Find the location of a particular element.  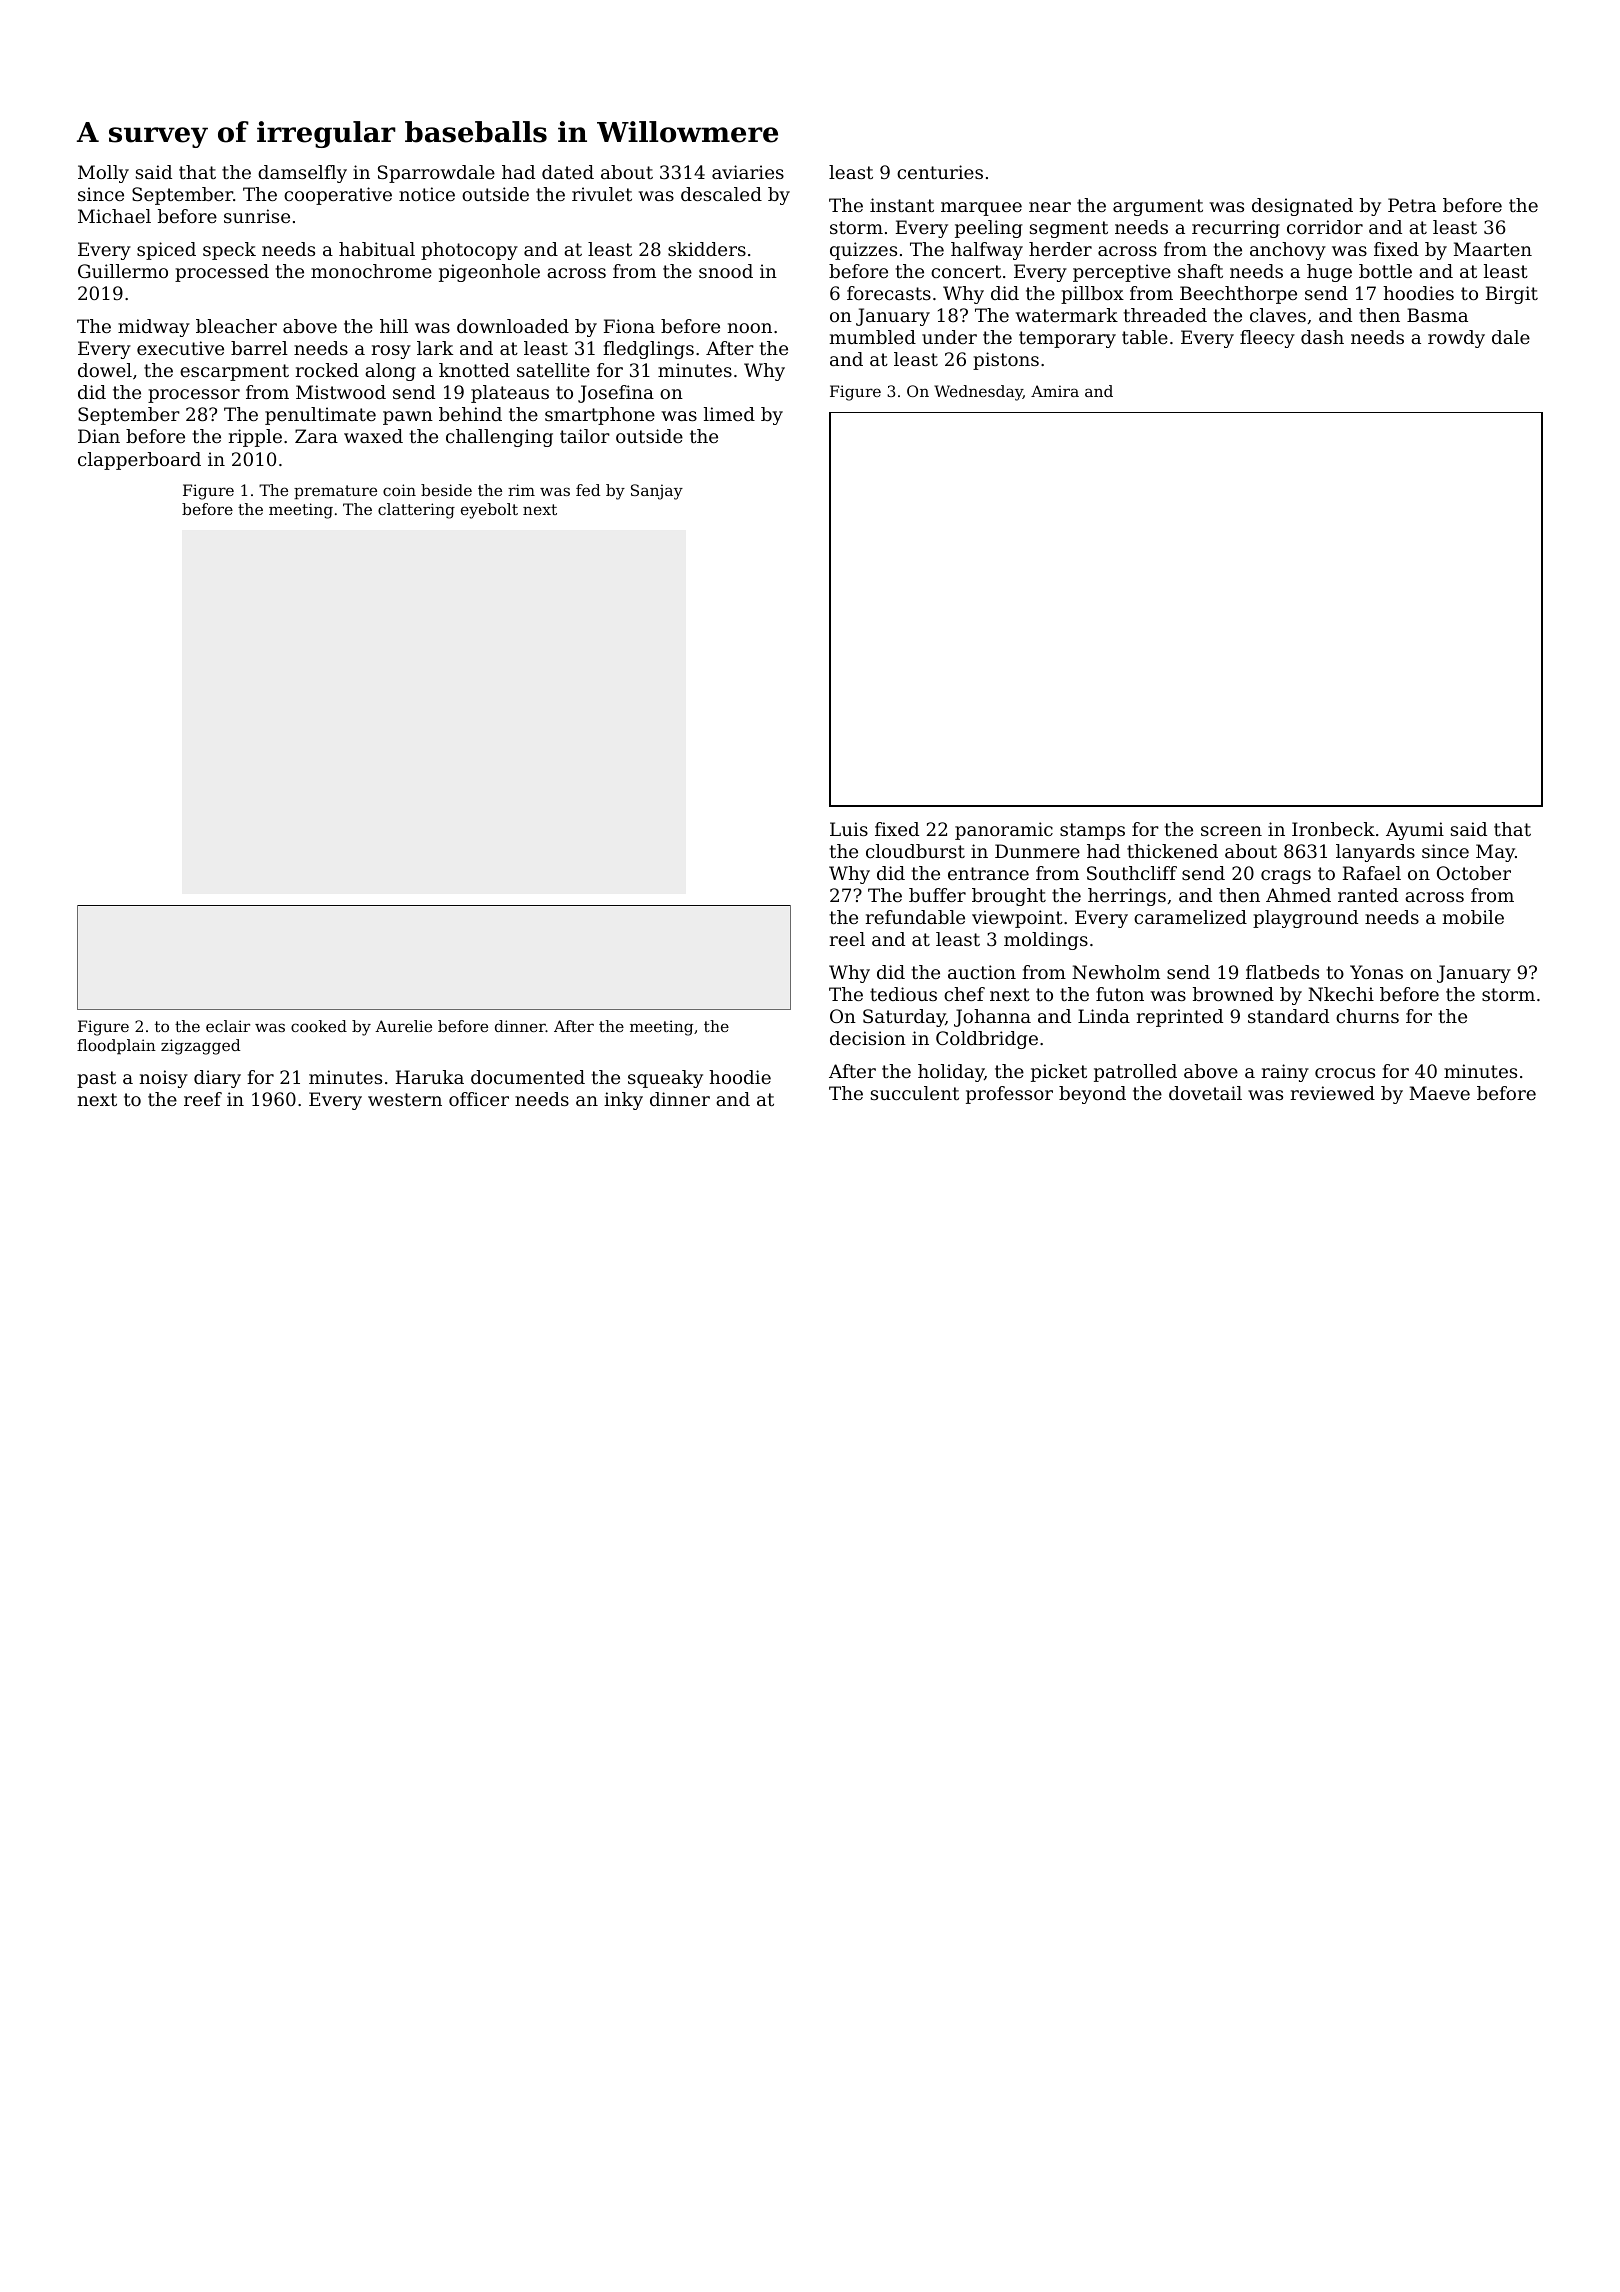

Sanjay is located at coordinates (657, 492).
